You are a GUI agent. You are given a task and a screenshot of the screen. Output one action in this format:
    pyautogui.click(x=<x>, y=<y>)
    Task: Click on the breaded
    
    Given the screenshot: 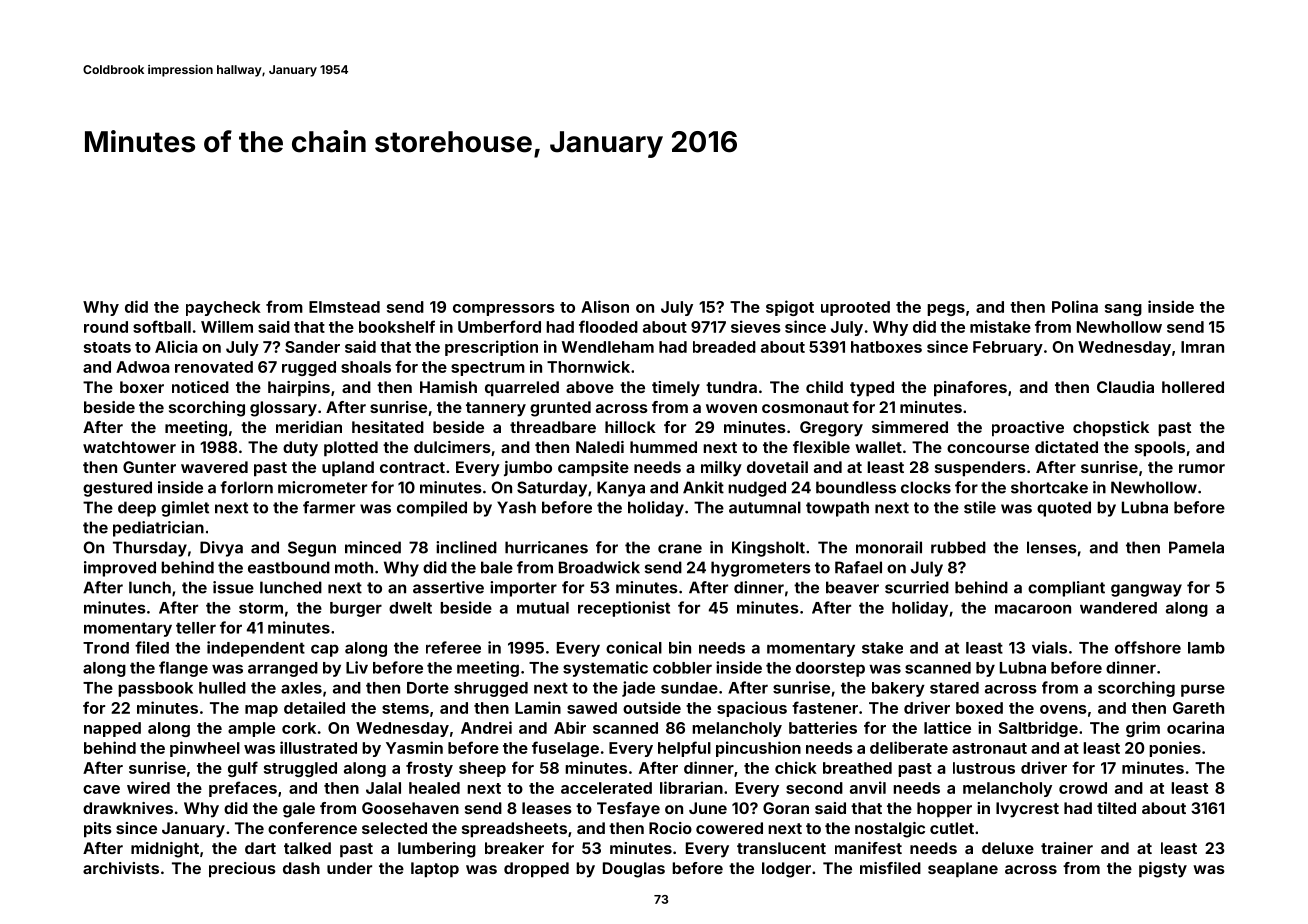 What is the action you would take?
    pyautogui.click(x=724, y=347)
